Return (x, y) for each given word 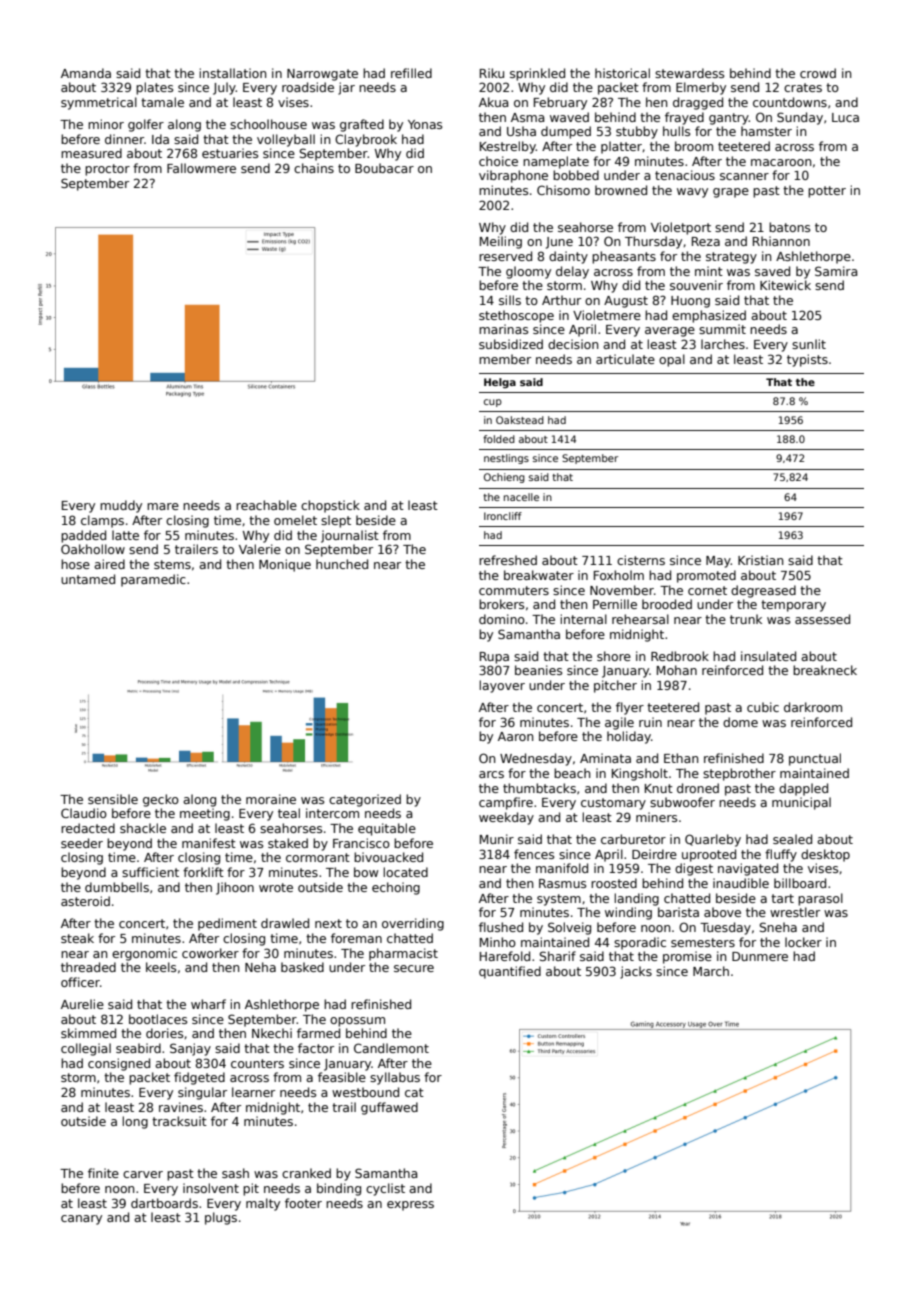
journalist (350, 536)
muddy (121, 506)
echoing (396, 888)
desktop (825, 855)
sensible (113, 799)
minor (106, 124)
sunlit (809, 344)
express (410, 1206)
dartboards (164, 1203)
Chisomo (563, 190)
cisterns (641, 560)
